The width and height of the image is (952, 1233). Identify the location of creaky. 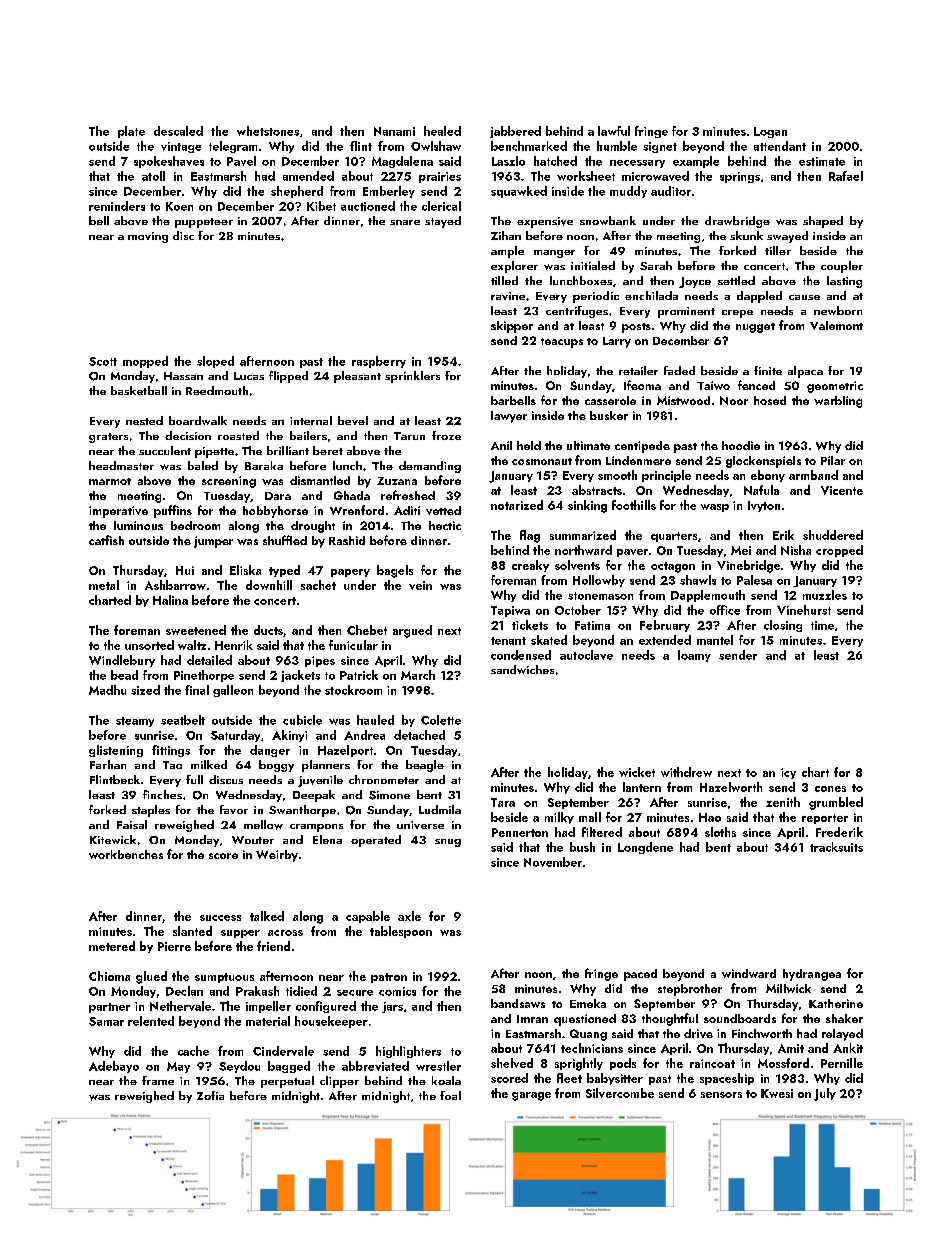
(530, 566).
